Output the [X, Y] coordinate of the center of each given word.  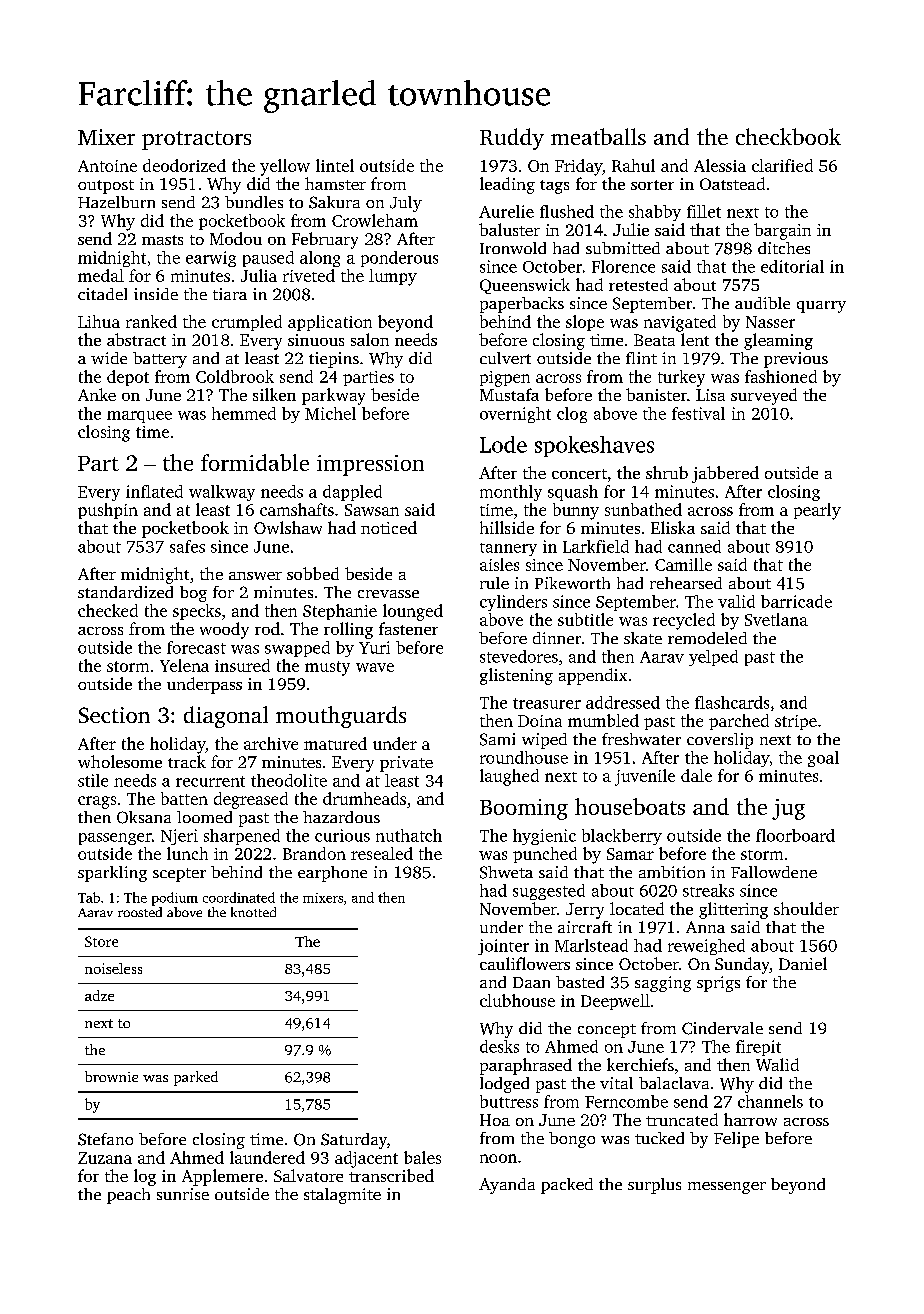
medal [101, 275]
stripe [796, 722]
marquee [139, 417]
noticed [389, 527]
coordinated [239, 897]
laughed [509, 777]
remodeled [707, 638]
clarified [782, 165]
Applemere [222, 1177]
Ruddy [512, 139]
